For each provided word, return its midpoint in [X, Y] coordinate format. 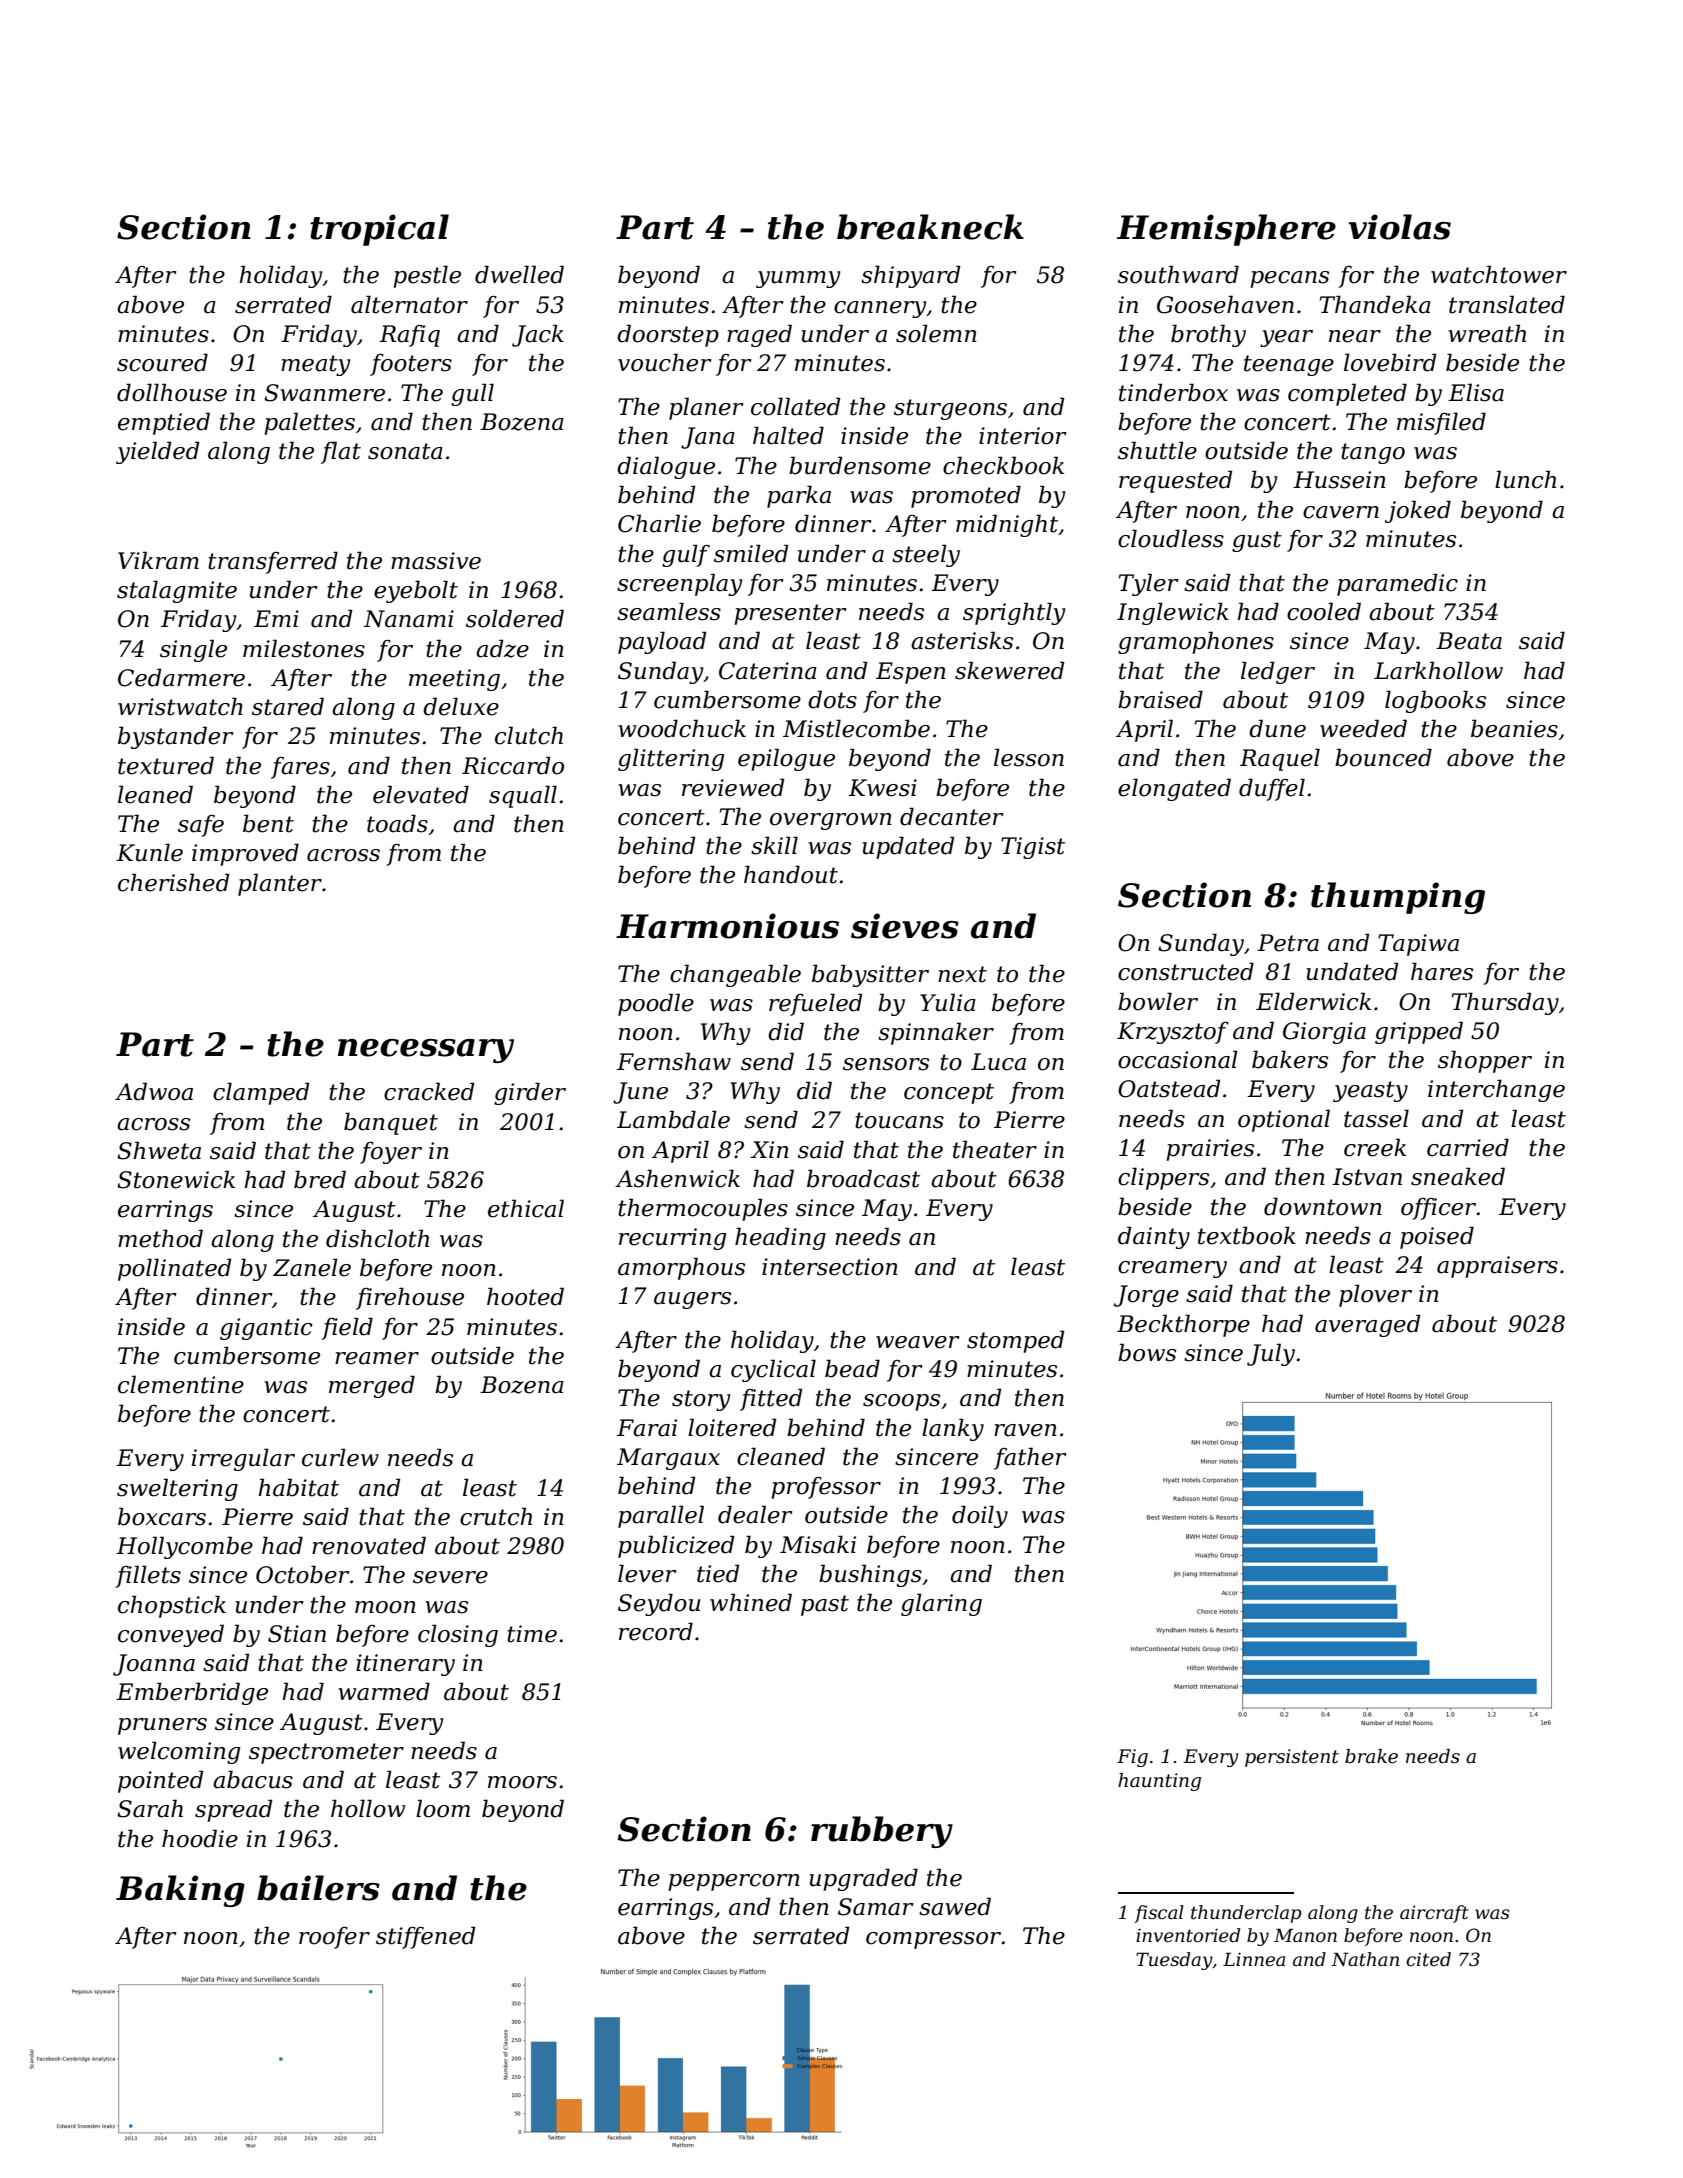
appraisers [1497, 1267]
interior [1023, 436]
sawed [955, 1906]
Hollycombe [184, 1547]
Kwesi [882, 788]
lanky [953, 1429]
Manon [1305, 1935]
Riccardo [513, 765]
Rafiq [409, 336]
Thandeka [1375, 304]
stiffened [425, 1937]
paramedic [1397, 584]
